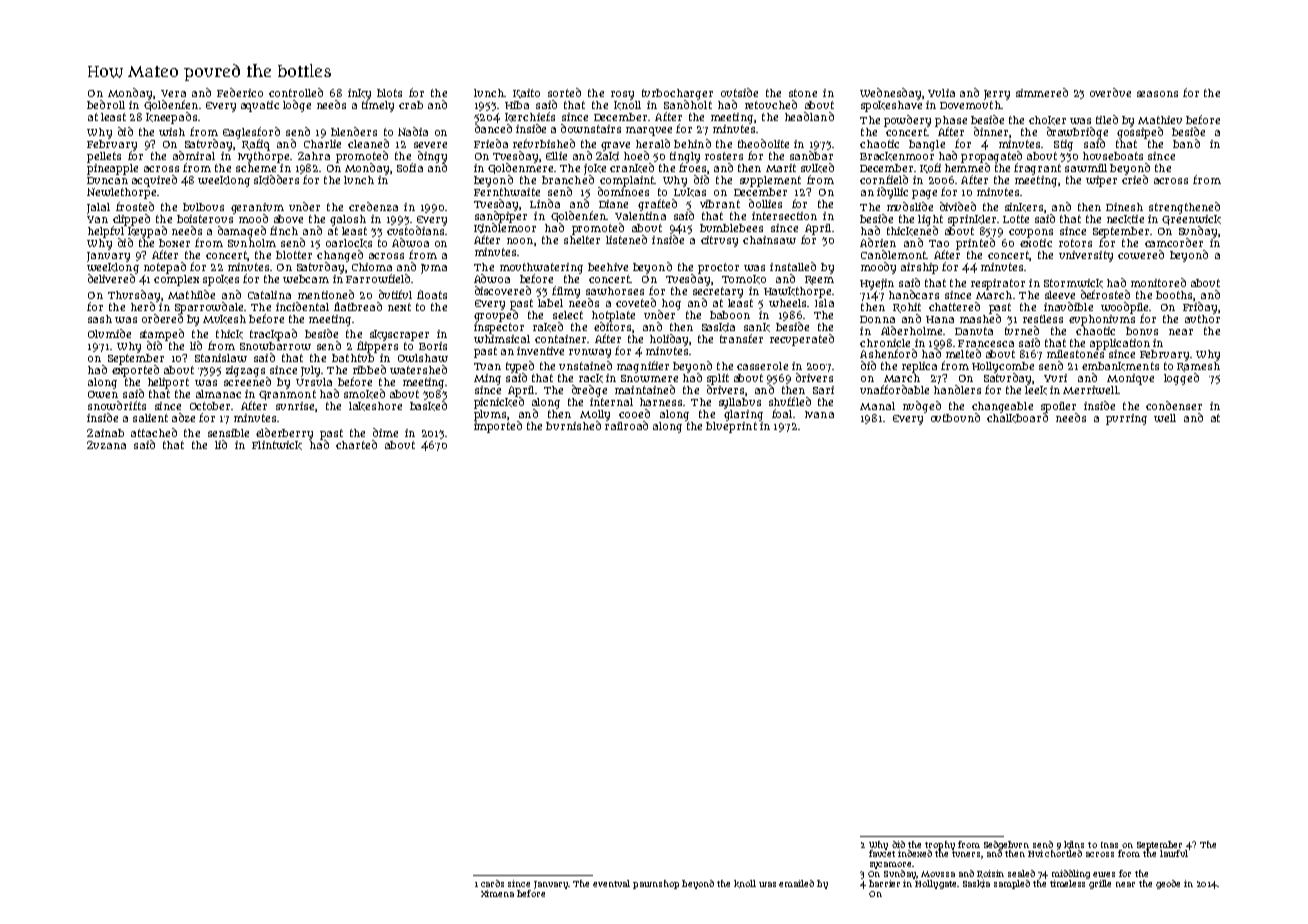 Image resolution: width=1308 pixels, height=924 pixels. I want to click on harness, so click(661, 402).
